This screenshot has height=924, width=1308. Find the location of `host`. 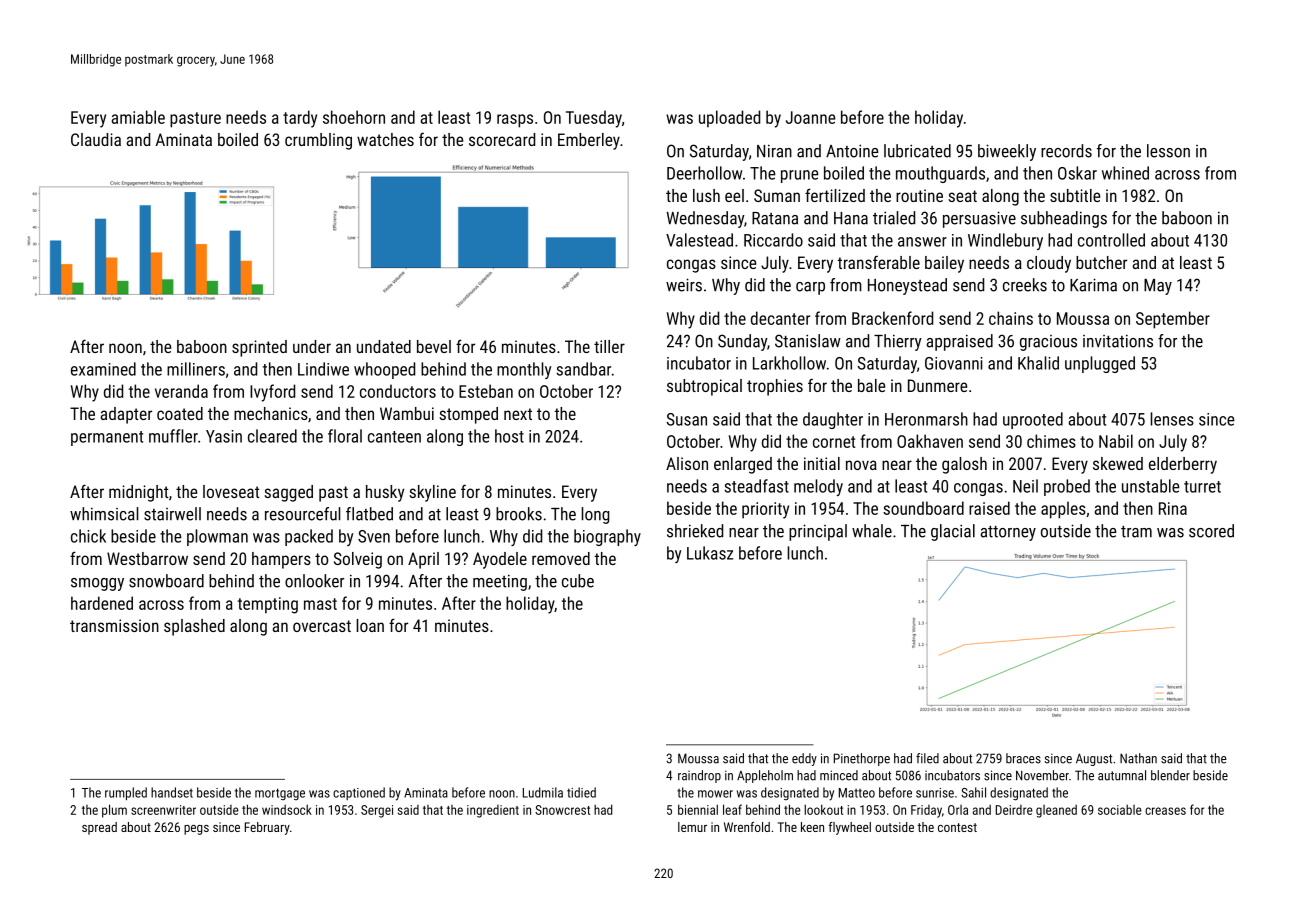

host is located at coordinates (509, 436).
